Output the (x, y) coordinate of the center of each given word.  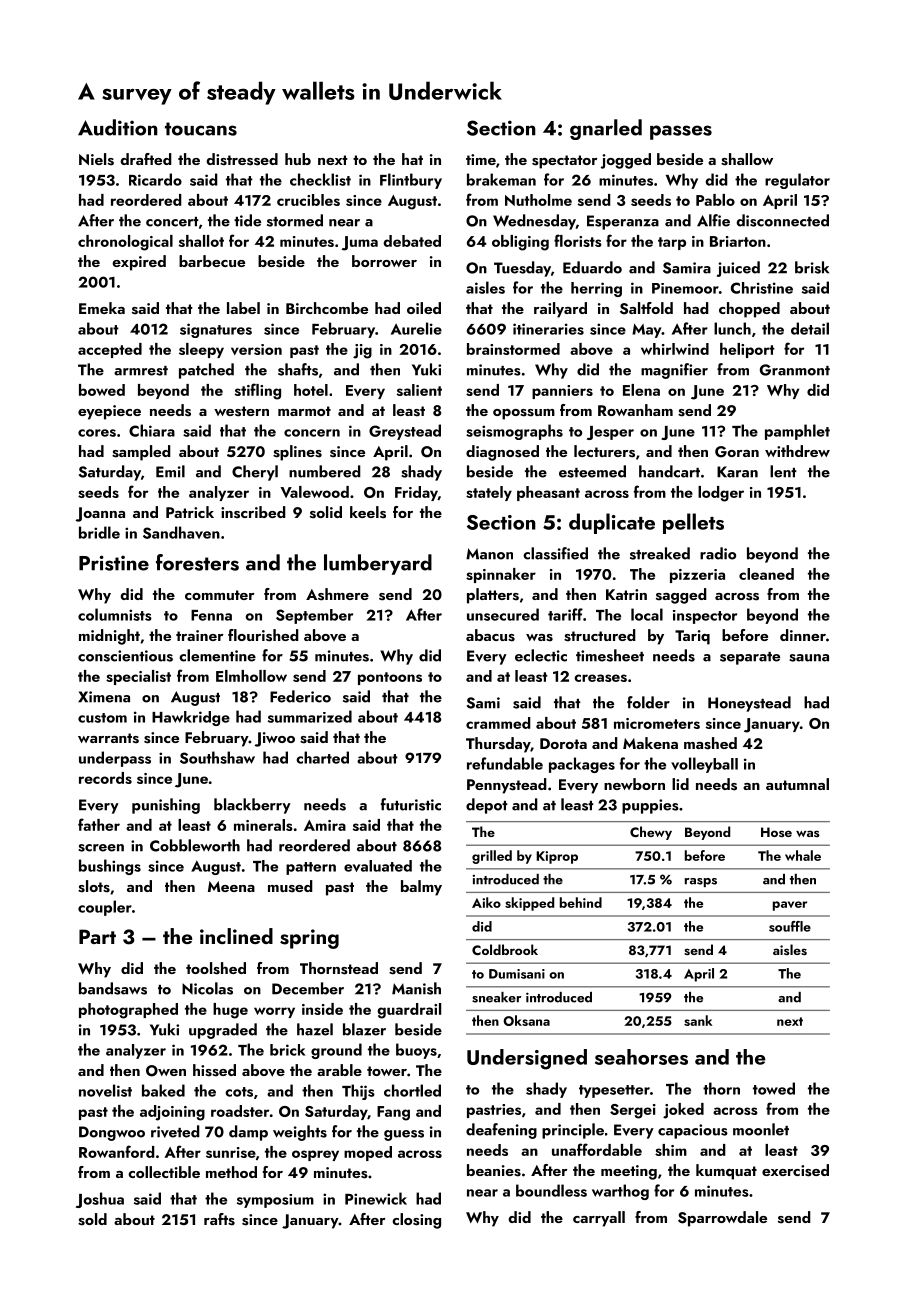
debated (412, 241)
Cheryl (255, 473)
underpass (115, 759)
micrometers (657, 723)
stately (489, 493)
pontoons (390, 678)
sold (92, 1219)
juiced (738, 269)
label (243, 308)
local (647, 614)
